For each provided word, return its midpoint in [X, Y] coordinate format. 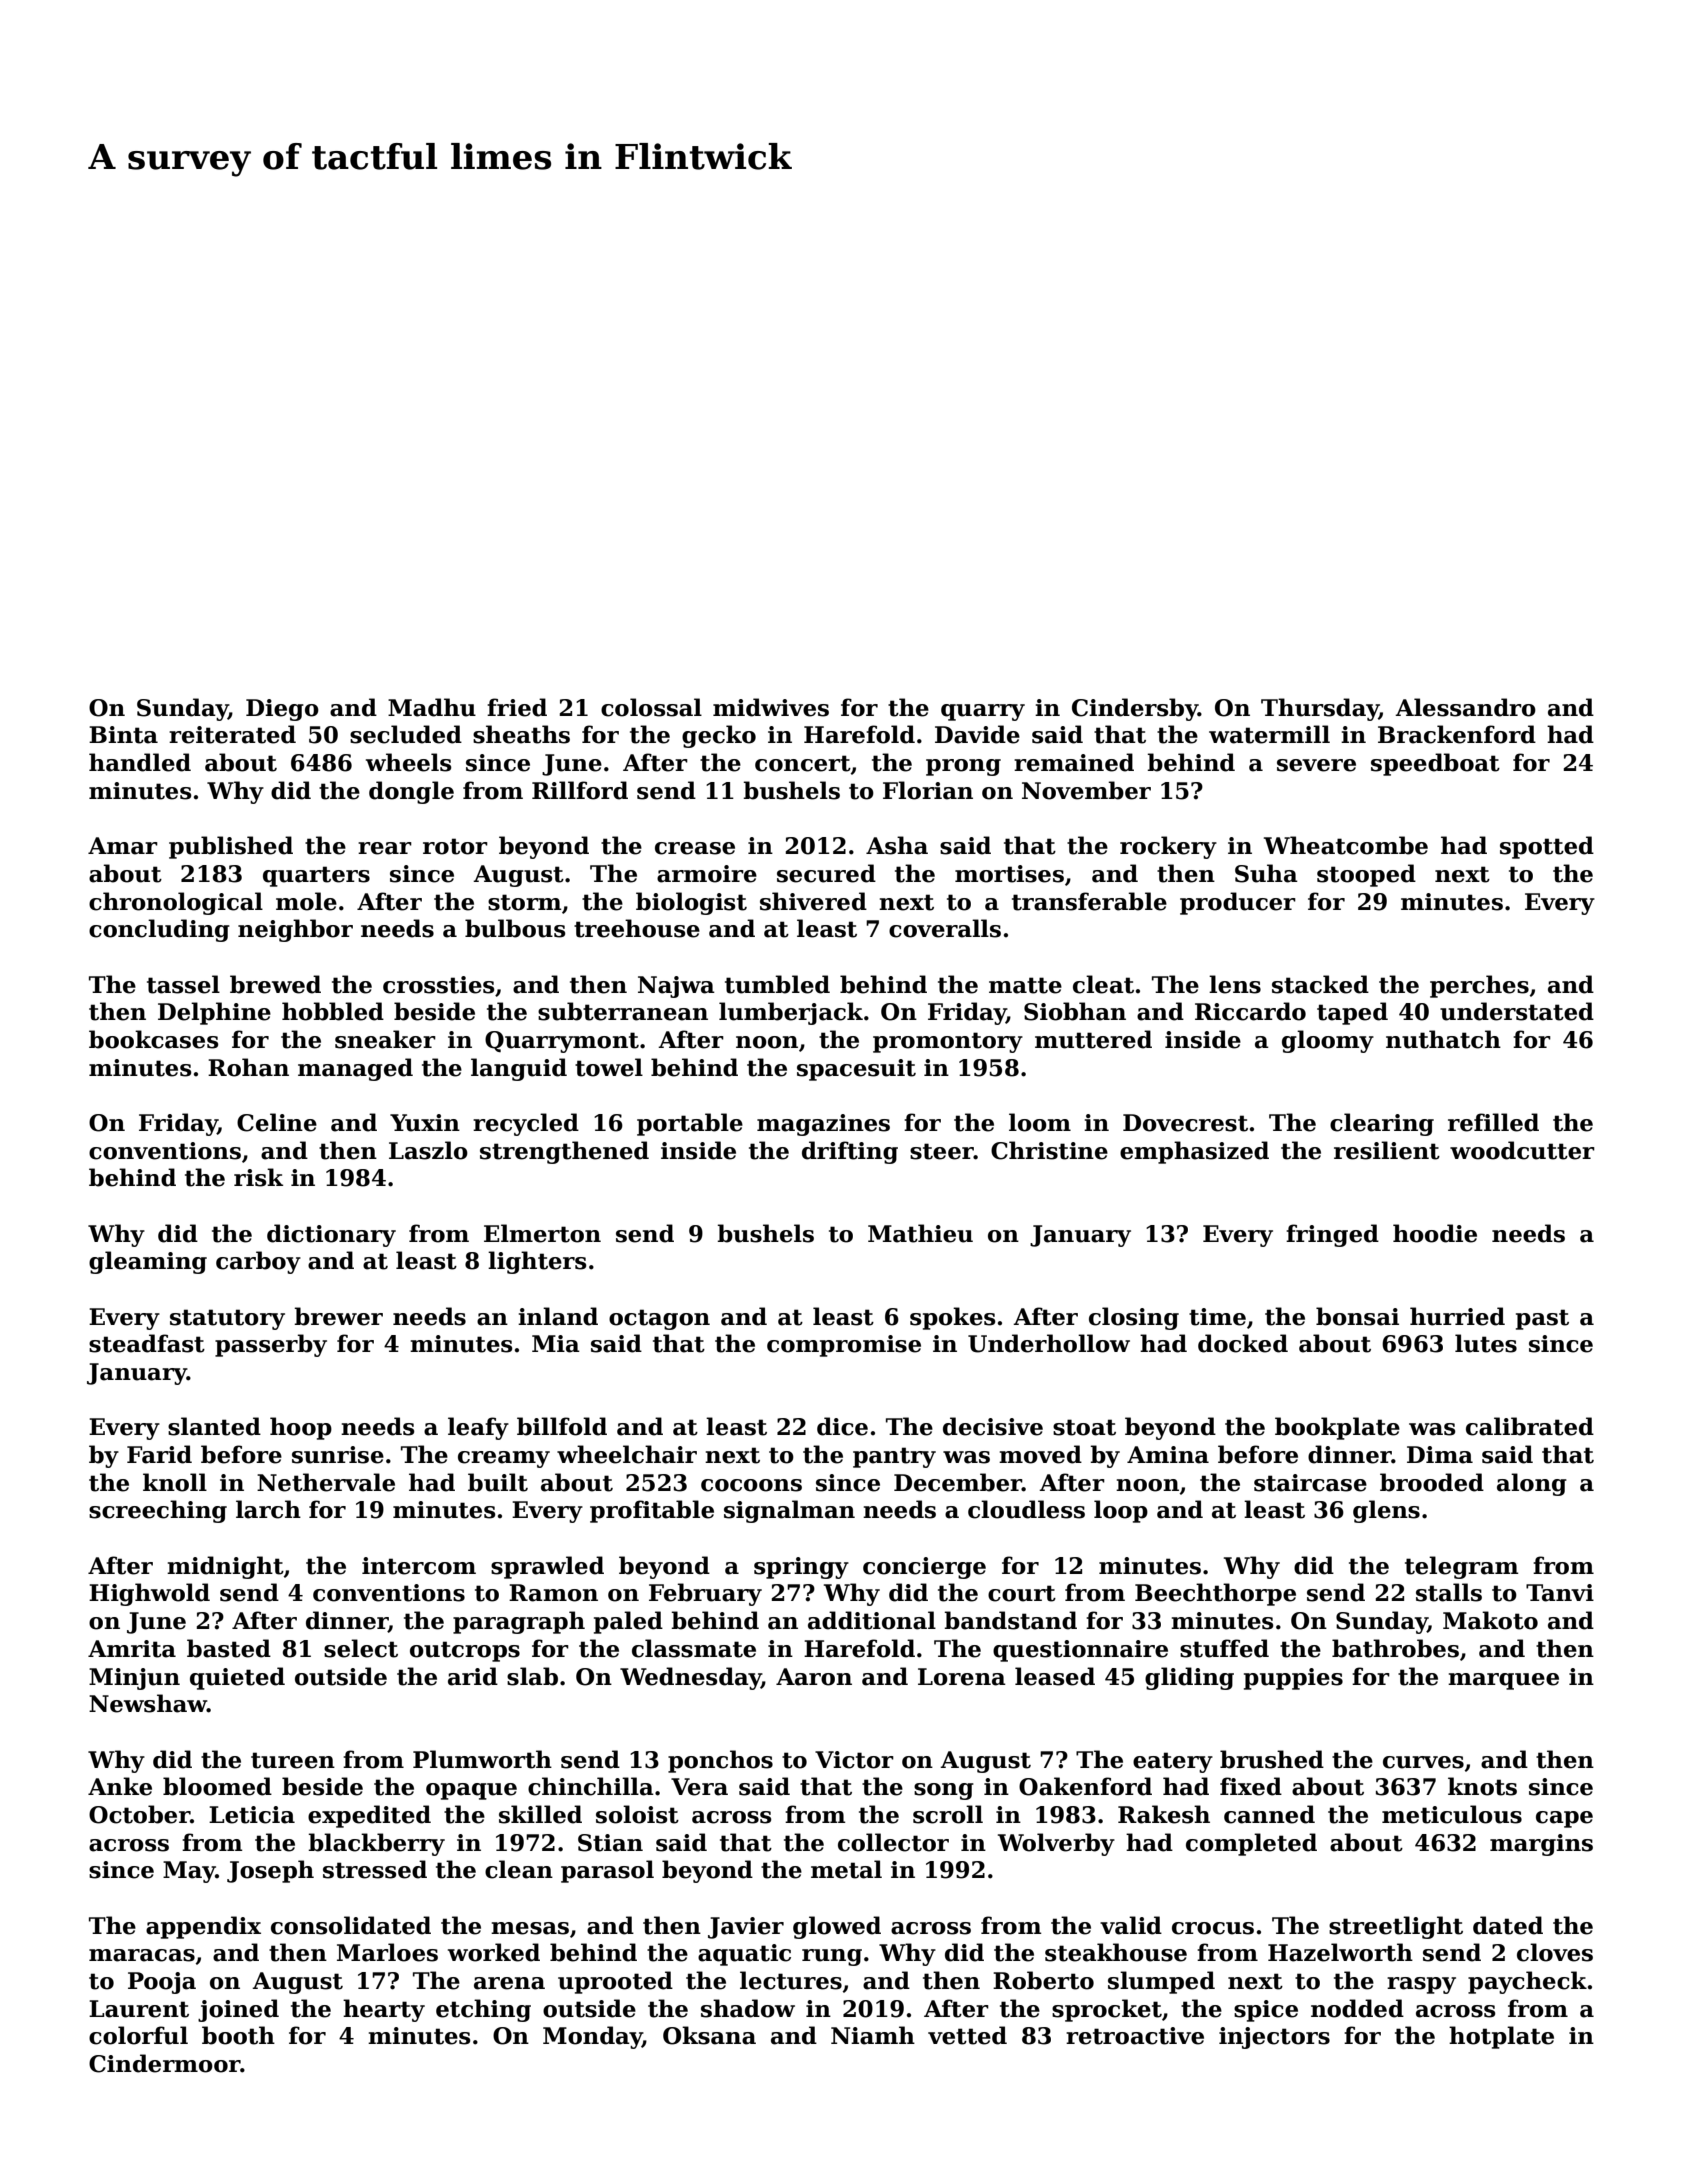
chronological [176, 903]
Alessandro [1465, 707]
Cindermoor [164, 2063]
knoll [175, 1482]
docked [1243, 1343]
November [1086, 790]
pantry [894, 1457]
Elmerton [542, 1233]
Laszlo [428, 1150]
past [1542, 1319]
